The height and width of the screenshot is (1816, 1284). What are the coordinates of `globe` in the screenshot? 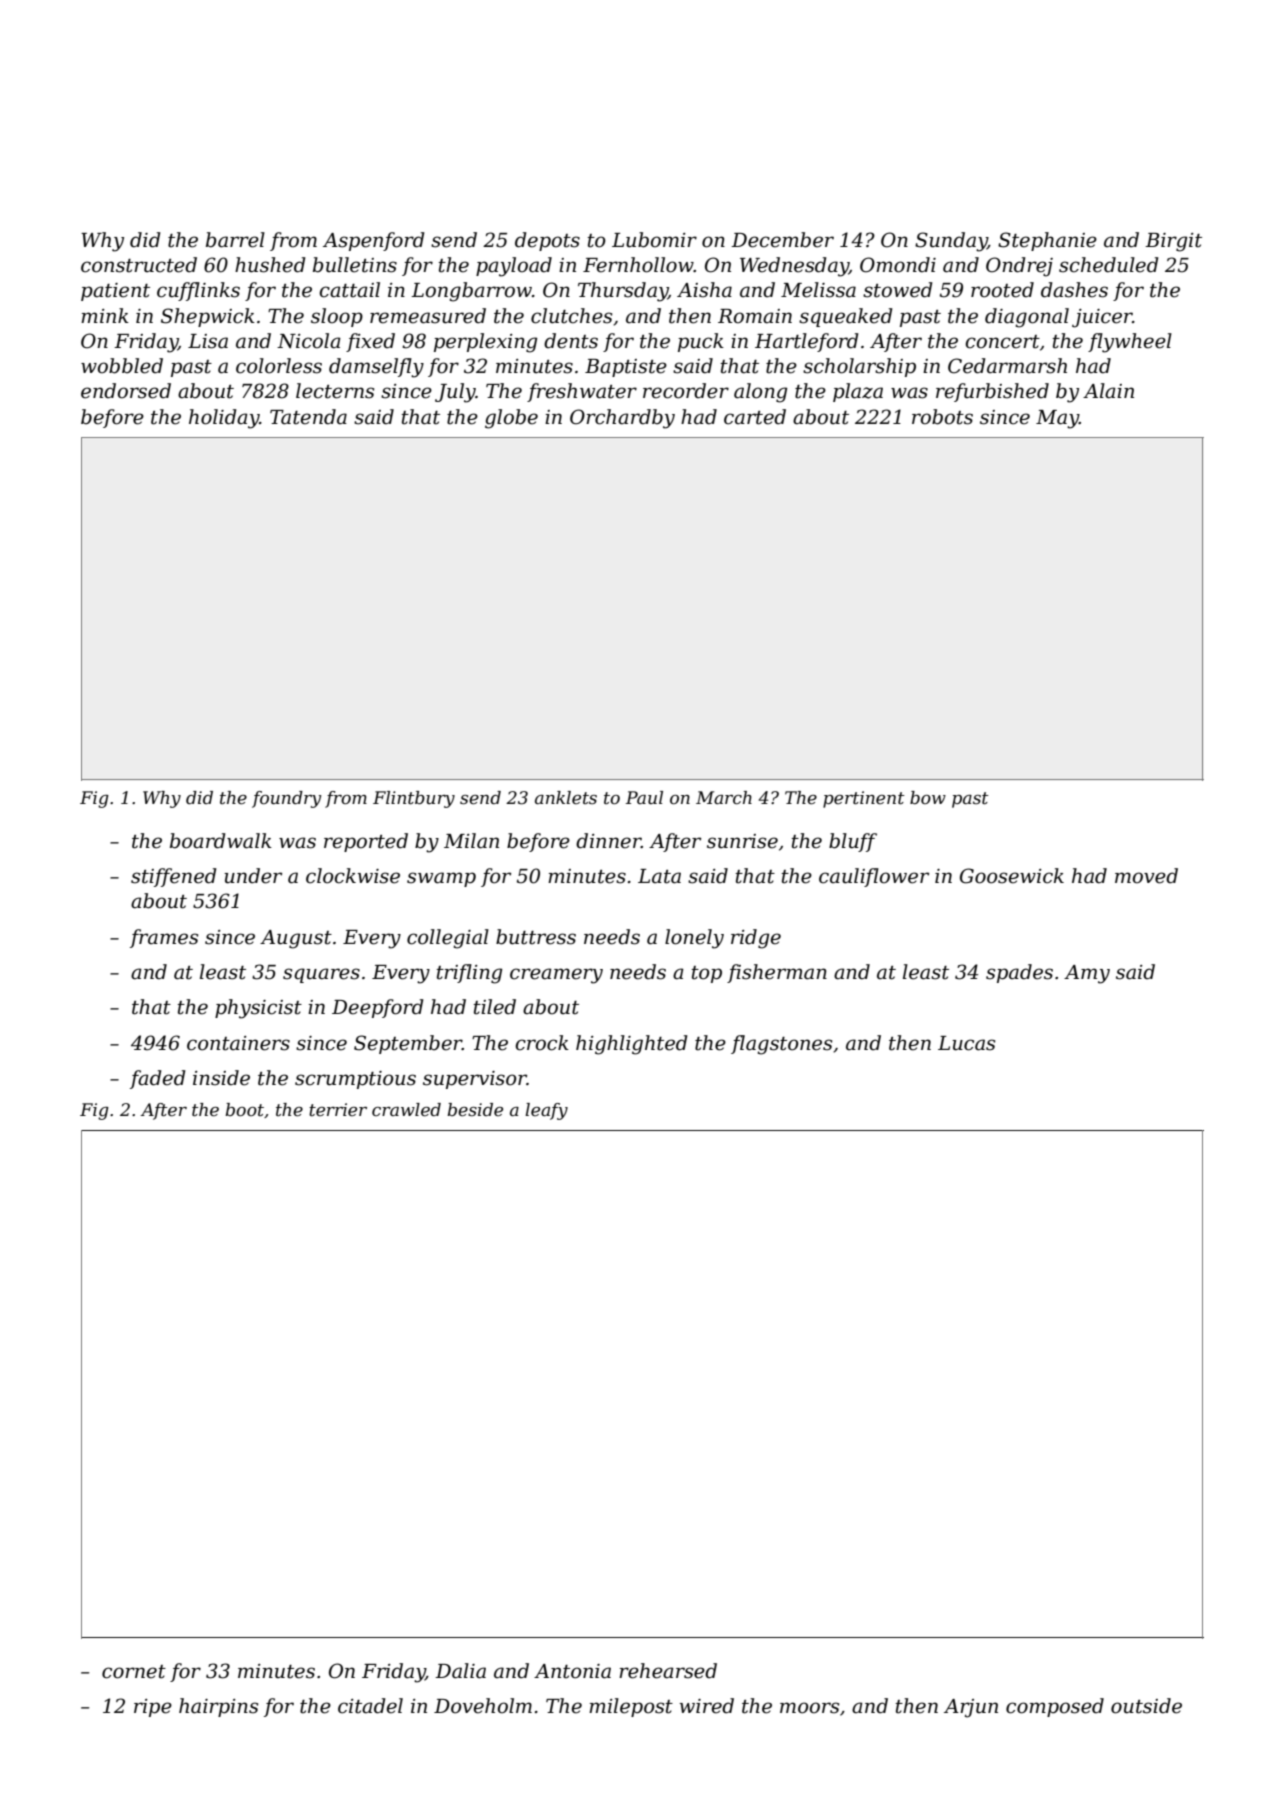 It's located at (511, 419).
